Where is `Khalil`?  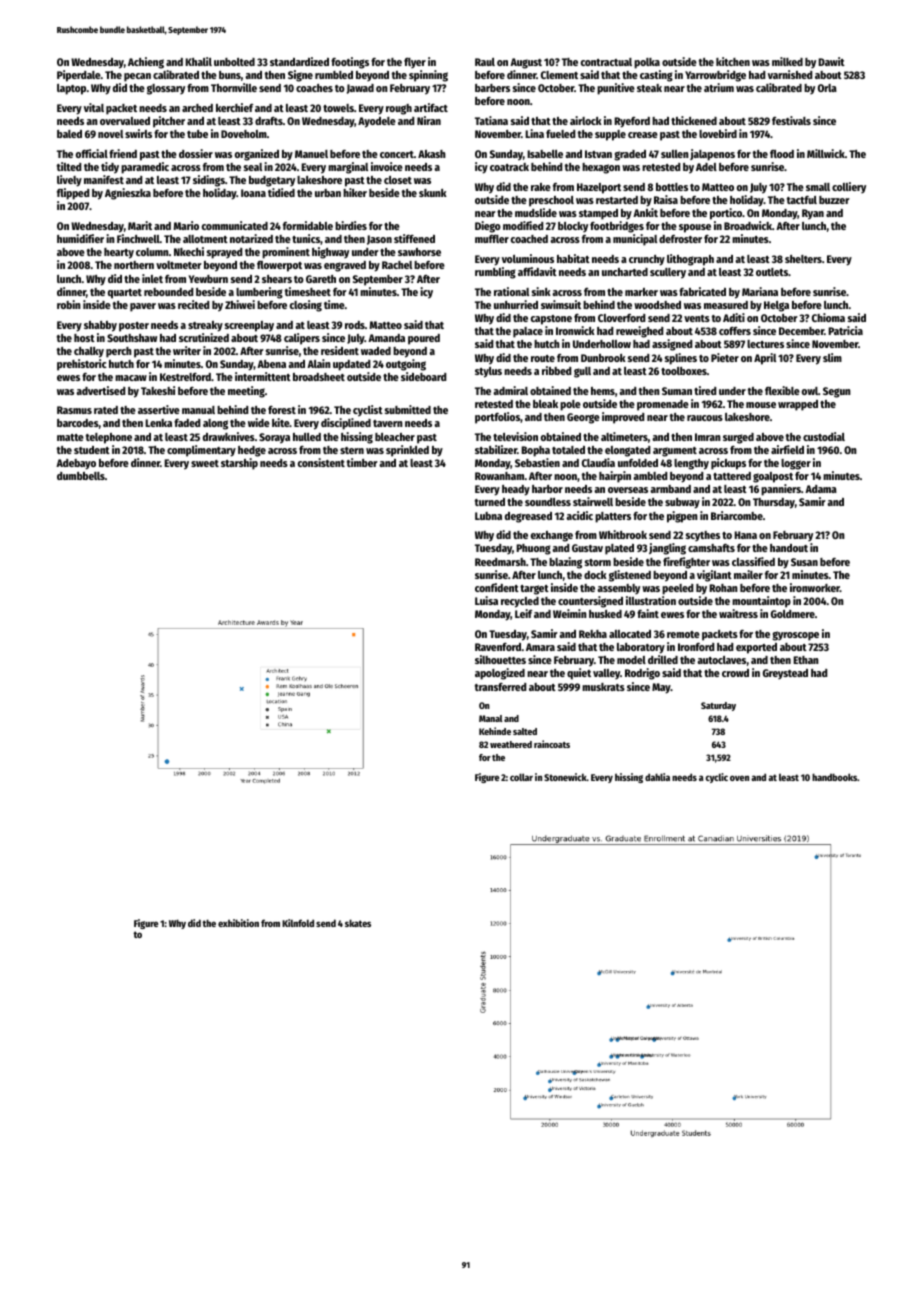 Khalil is located at coordinates (198, 61).
